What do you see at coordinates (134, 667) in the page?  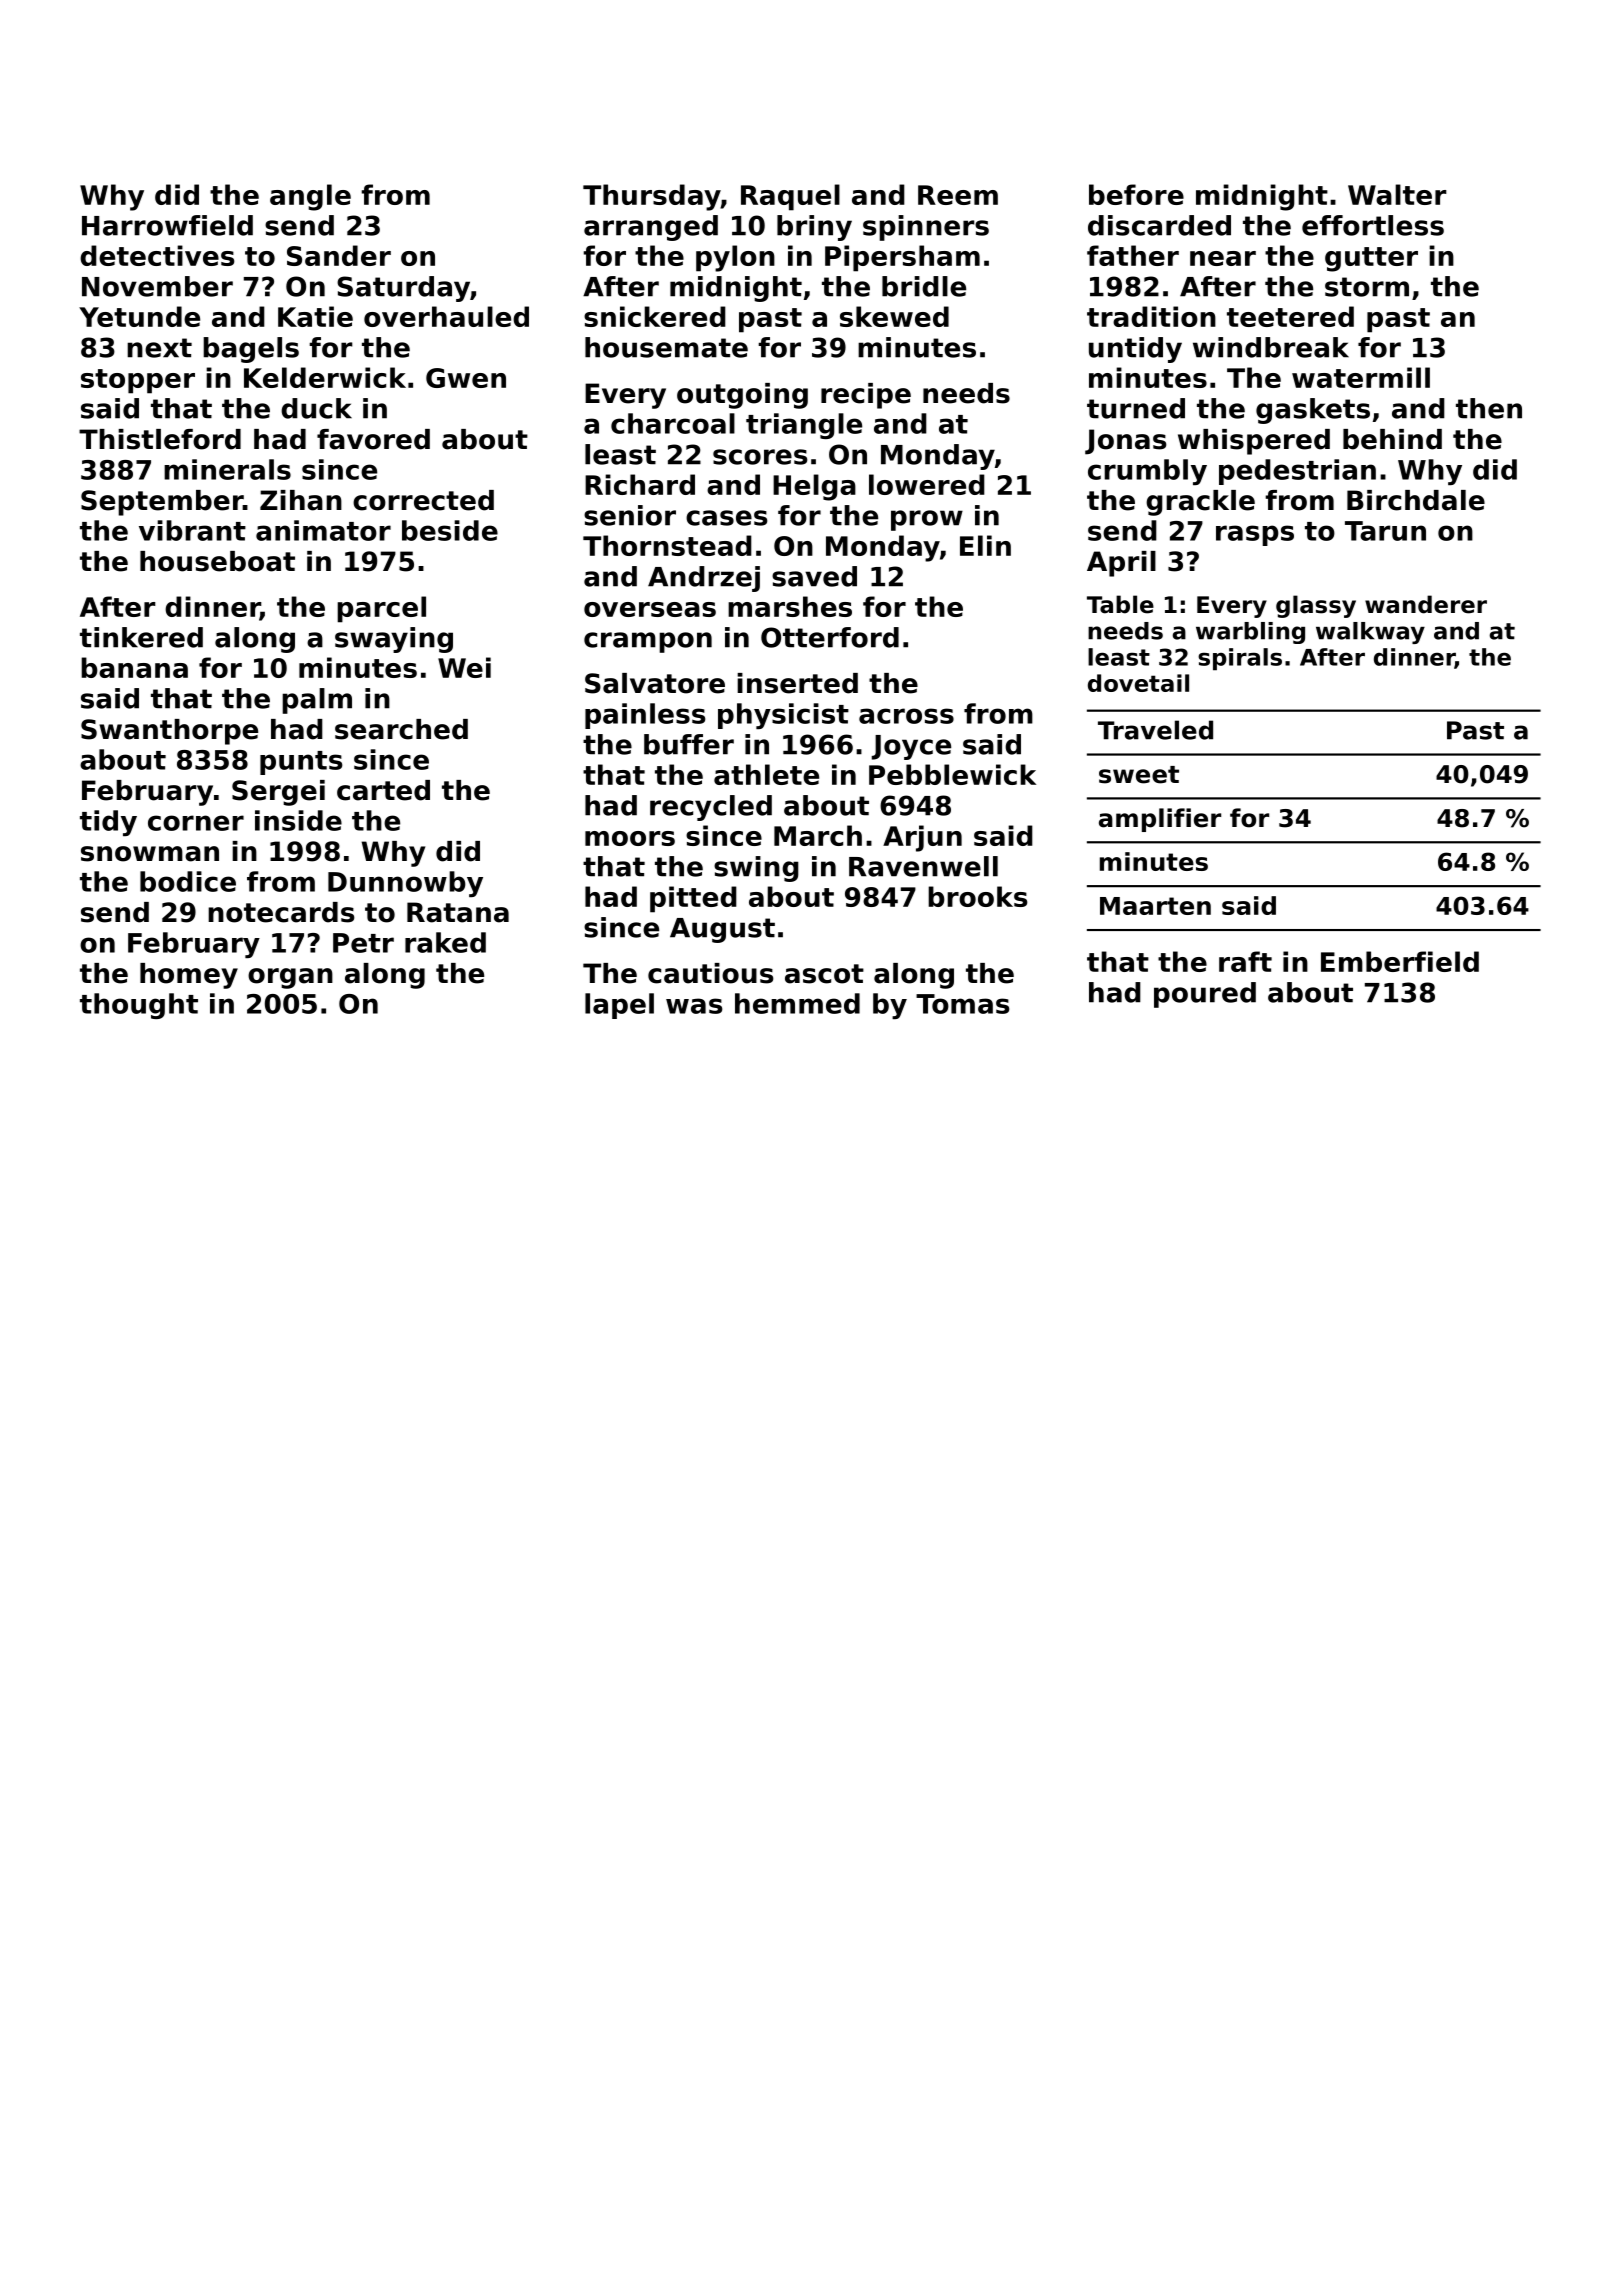 I see `banana` at bounding box center [134, 667].
